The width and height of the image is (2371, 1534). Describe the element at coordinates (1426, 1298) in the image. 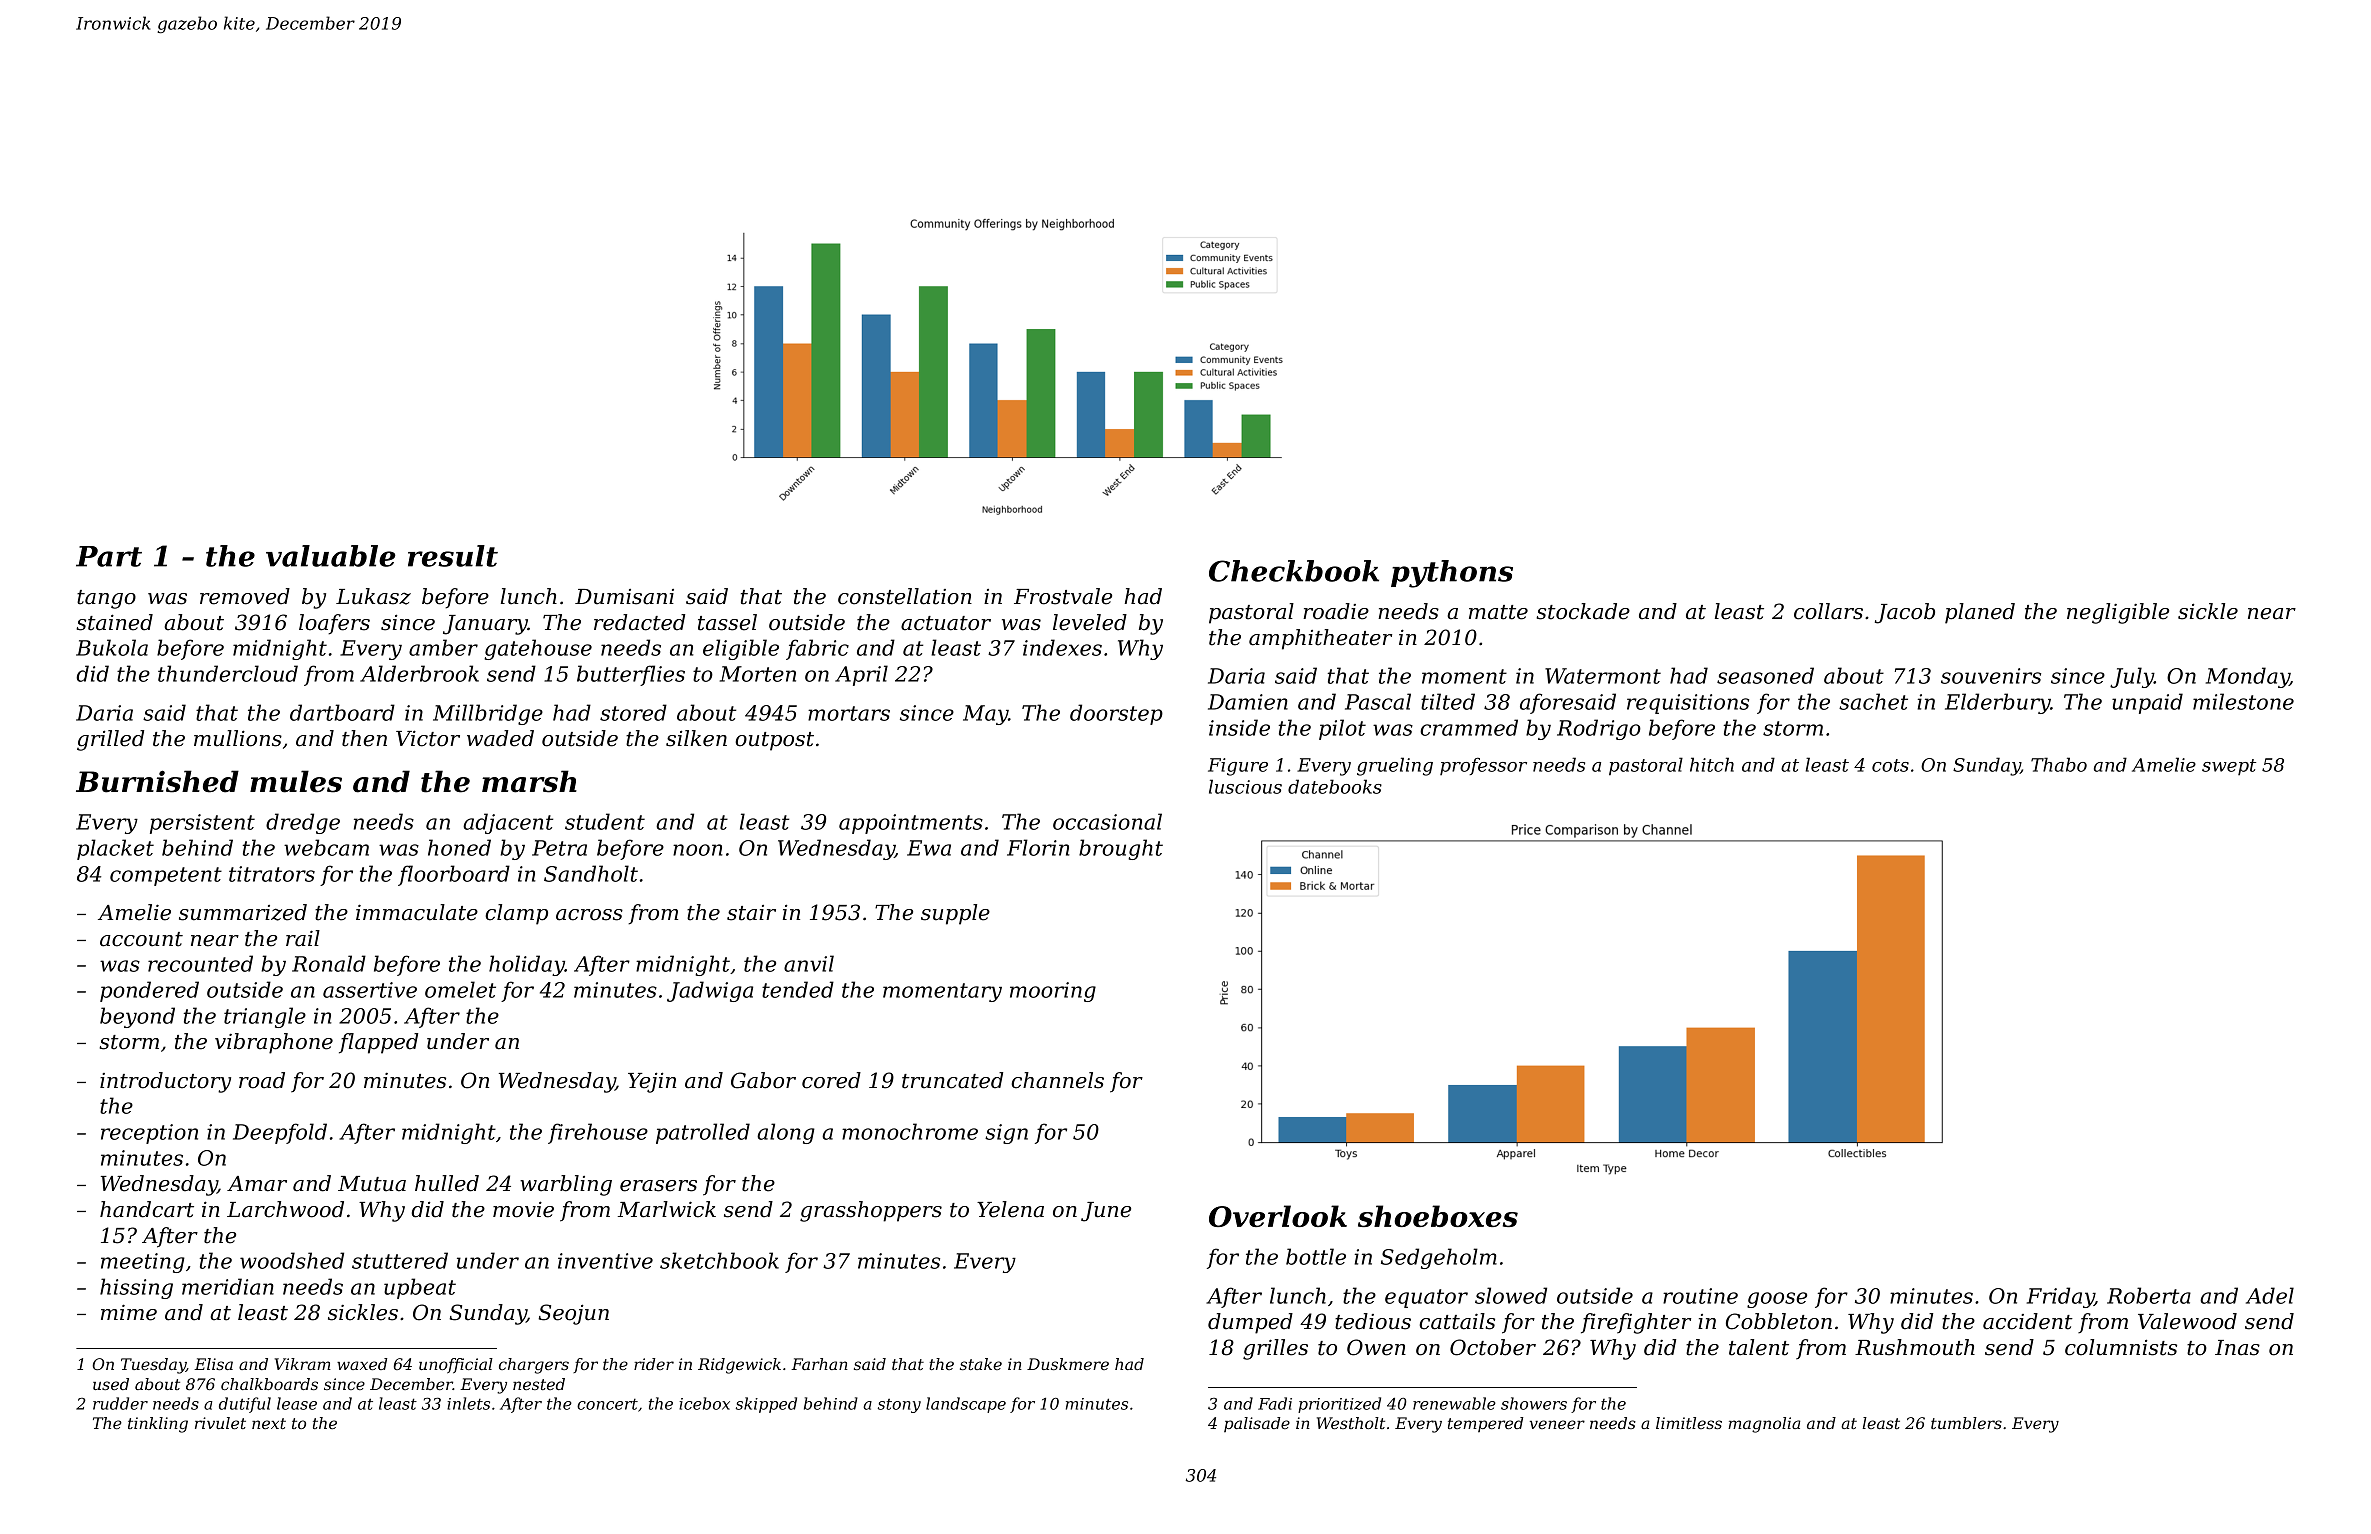

I see `equator` at that location.
